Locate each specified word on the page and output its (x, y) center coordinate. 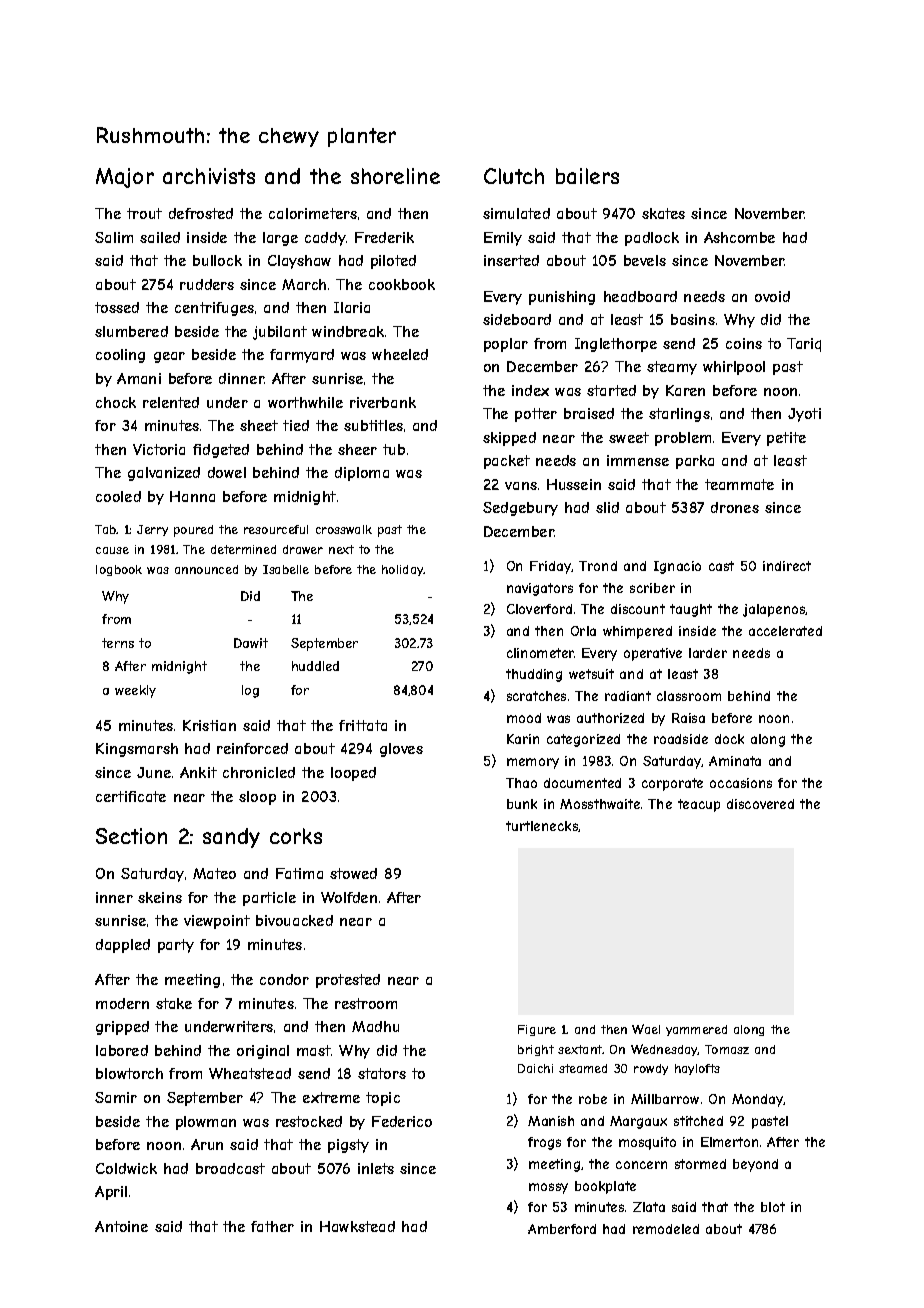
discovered (760, 804)
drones (735, 507)
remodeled (666, 1229)
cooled (118, 496)
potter (536, 415)
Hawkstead (357, 1226)
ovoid (772, 296)
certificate (131, 796)
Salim (114, 237)
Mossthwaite (600, 804)
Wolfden (349, 897)
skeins (160, 897)
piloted (393, 262)
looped (353, 774)
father (272, 1226)
